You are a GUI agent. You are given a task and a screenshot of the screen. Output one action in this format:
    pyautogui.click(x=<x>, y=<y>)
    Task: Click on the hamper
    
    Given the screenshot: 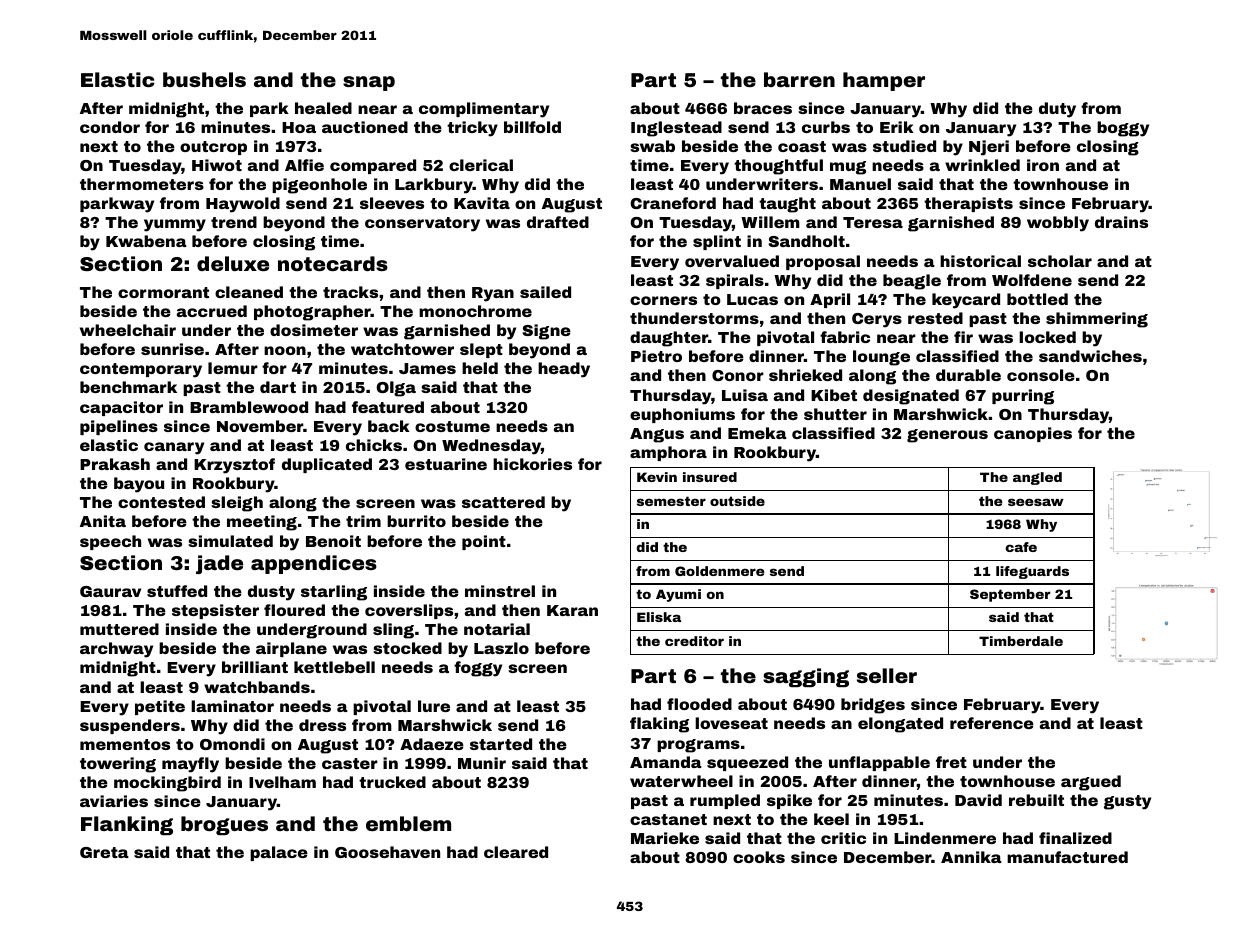 What is the action you would take?
    pyautogui.click(x=884, y=81)
